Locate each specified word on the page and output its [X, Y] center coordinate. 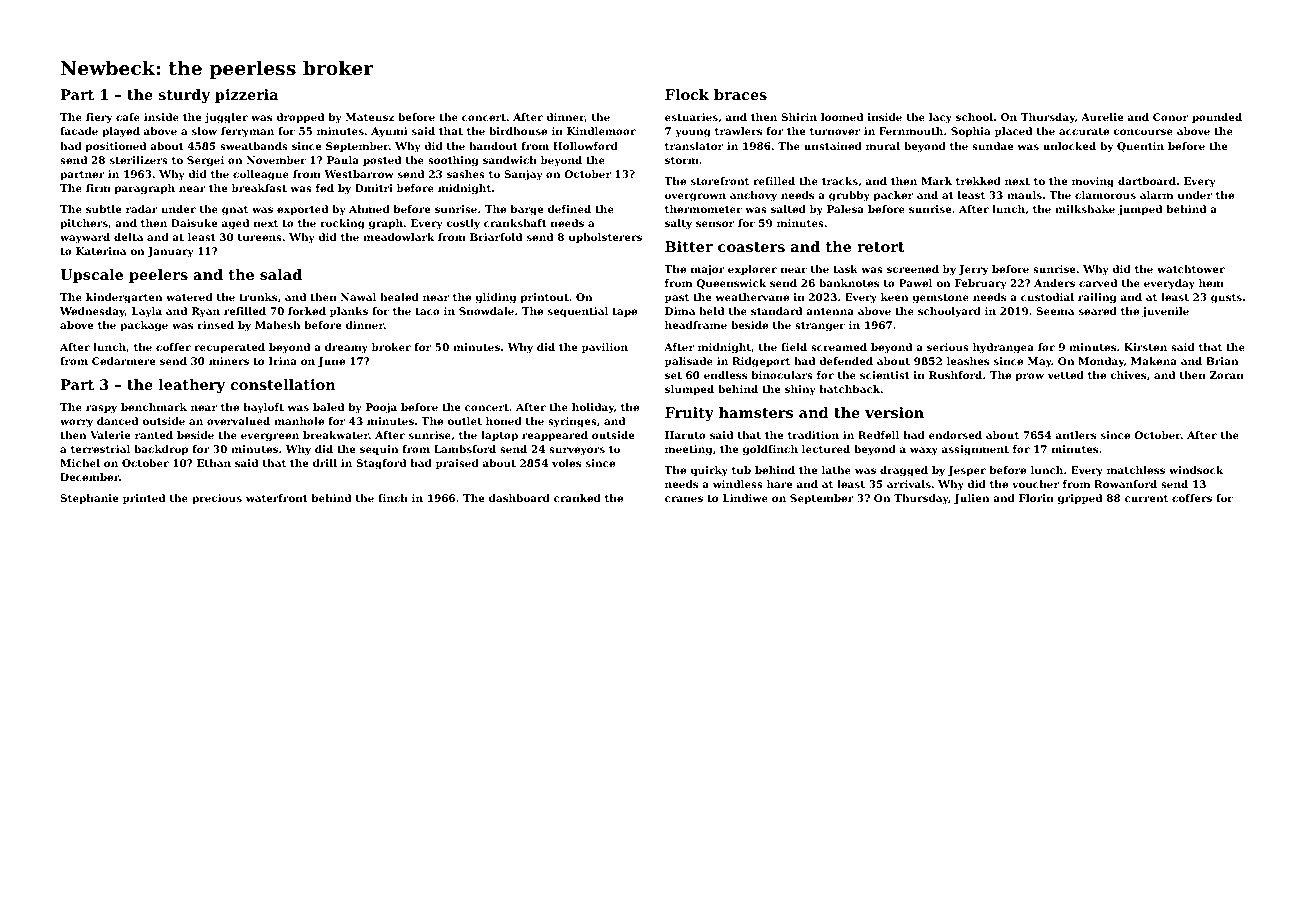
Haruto [685, 435]
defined [569, 209]
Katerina [101, 251]
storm [682, 160]
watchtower [1191, 269]
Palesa [845, 209]
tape [624, 312]
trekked [978, 181]
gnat [235, 211]
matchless [1136, 470]
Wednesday [92, 312]
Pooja [381, 408]
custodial [1047, 297]
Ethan [214, 463]
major [708, 270]
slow [204, 131]
